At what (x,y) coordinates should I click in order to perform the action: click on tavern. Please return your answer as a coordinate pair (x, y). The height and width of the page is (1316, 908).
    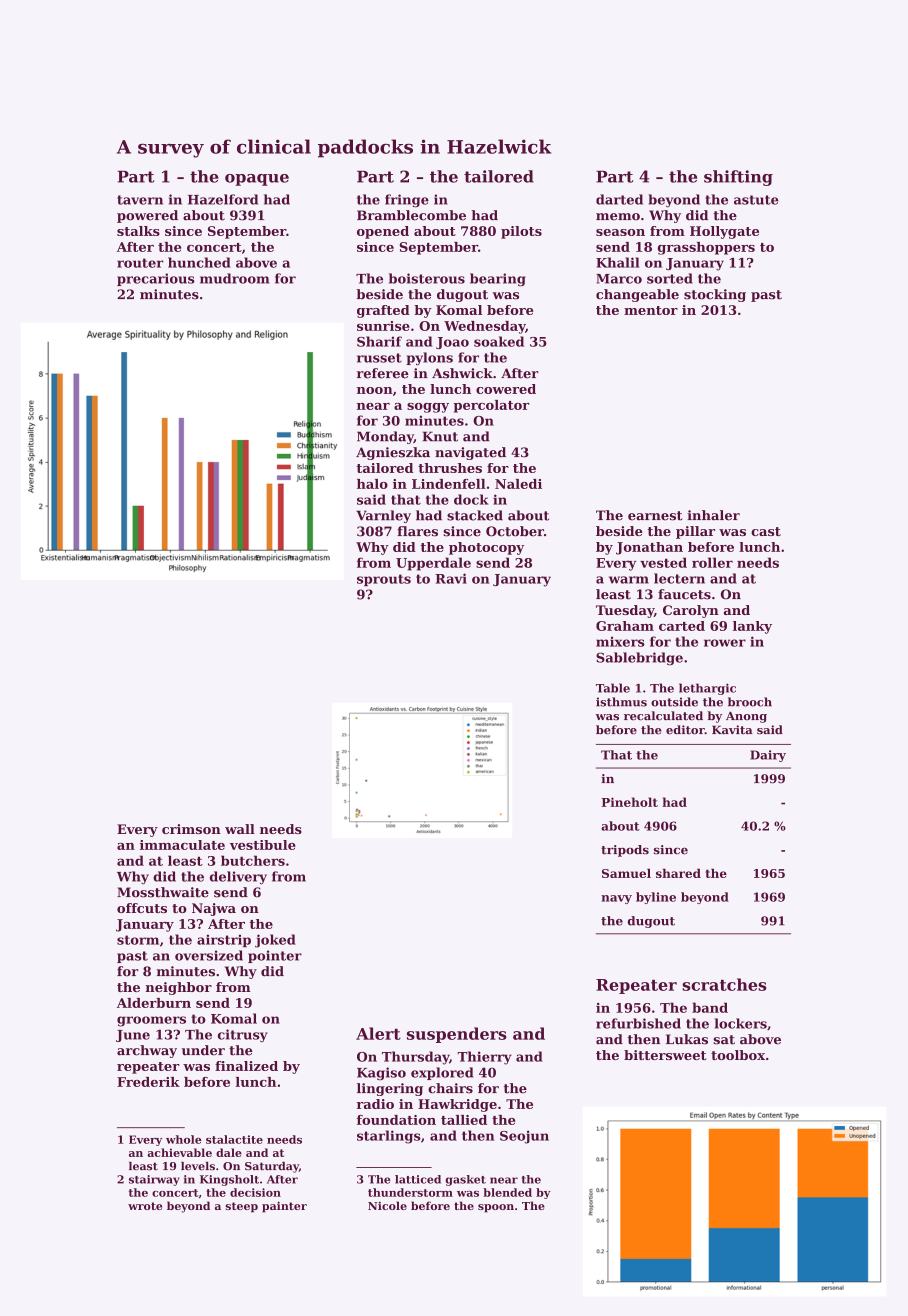
    Looking at the image, I should click on (140, 200).
